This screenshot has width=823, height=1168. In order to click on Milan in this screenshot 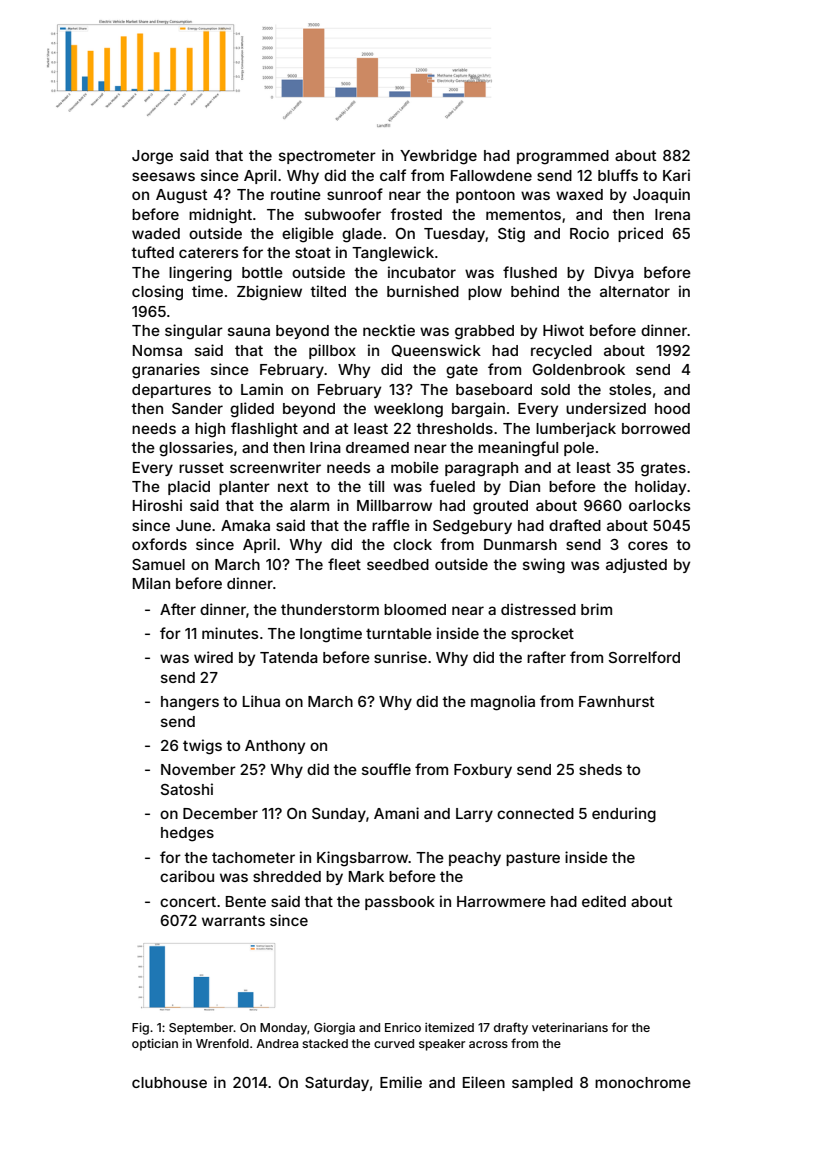, I will do `click(151, 583)`.
